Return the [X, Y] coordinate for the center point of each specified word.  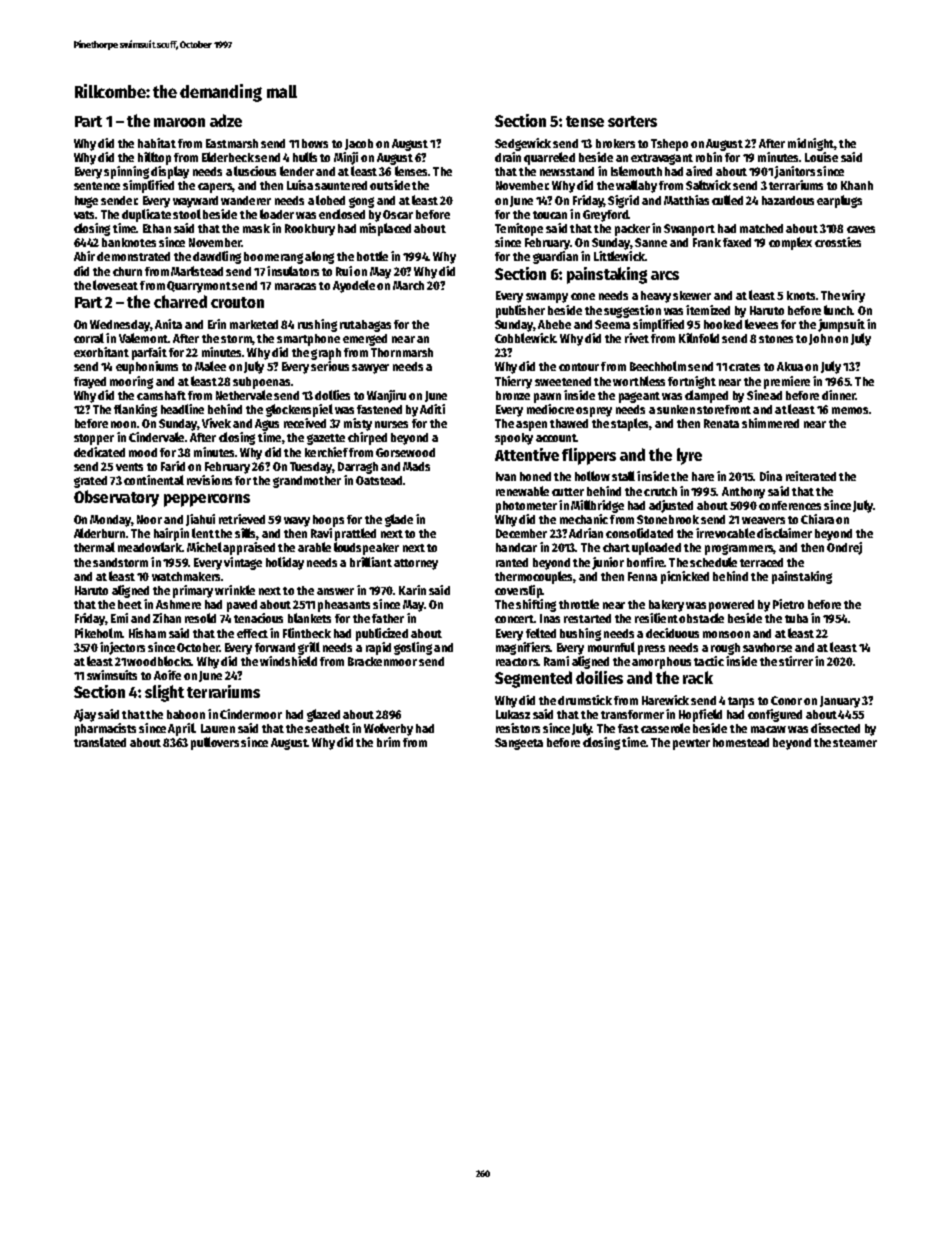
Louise [821, 157]
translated [100, 742]
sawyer [370, 369]
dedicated [99, 452]
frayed [90, 383]
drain [508, 157]
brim [388, 742]
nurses [391, 424]
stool [187, 214]
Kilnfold [699, 338]
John [821, 339]
